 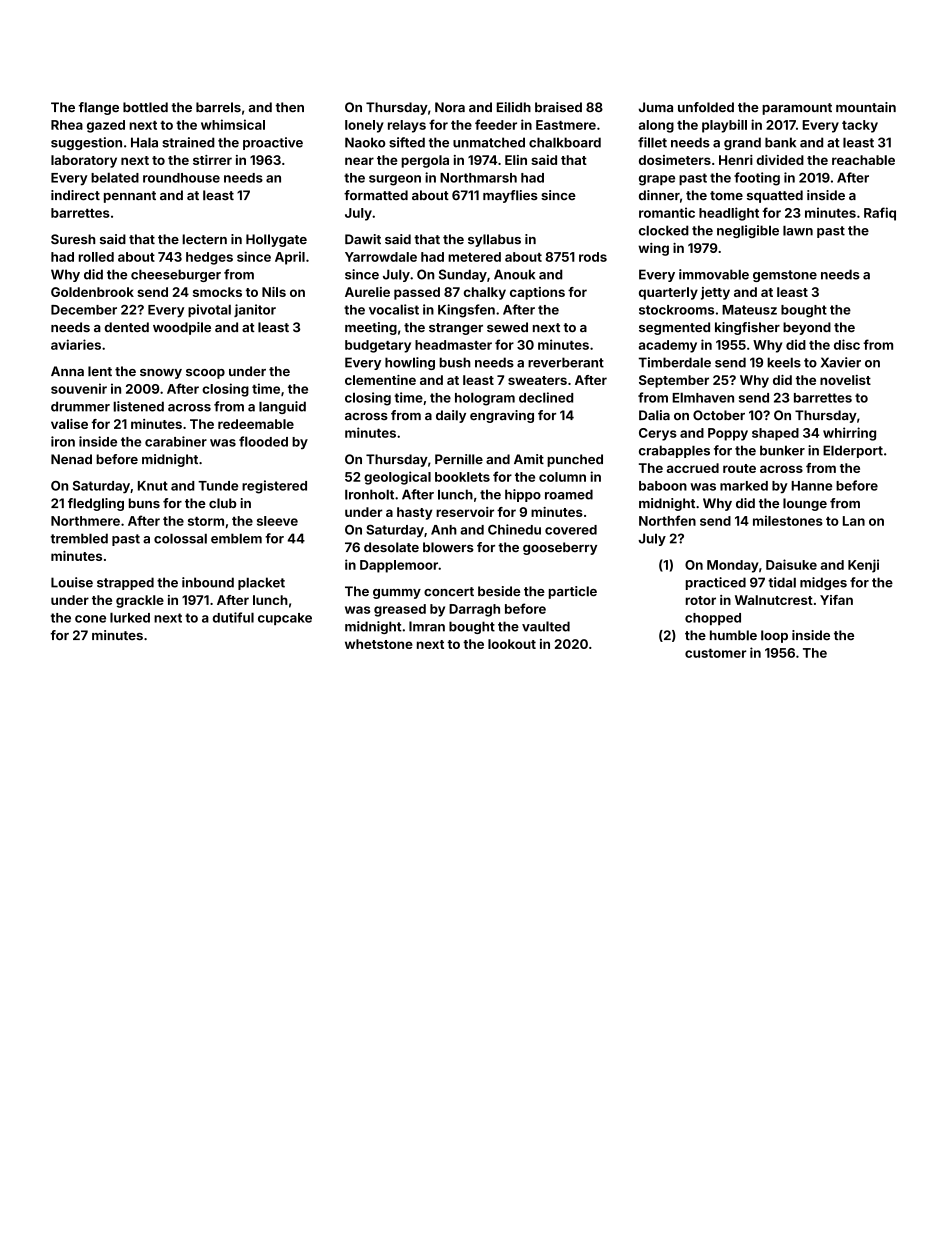 I want to click on headmaster, so click(x=453, y=345).
